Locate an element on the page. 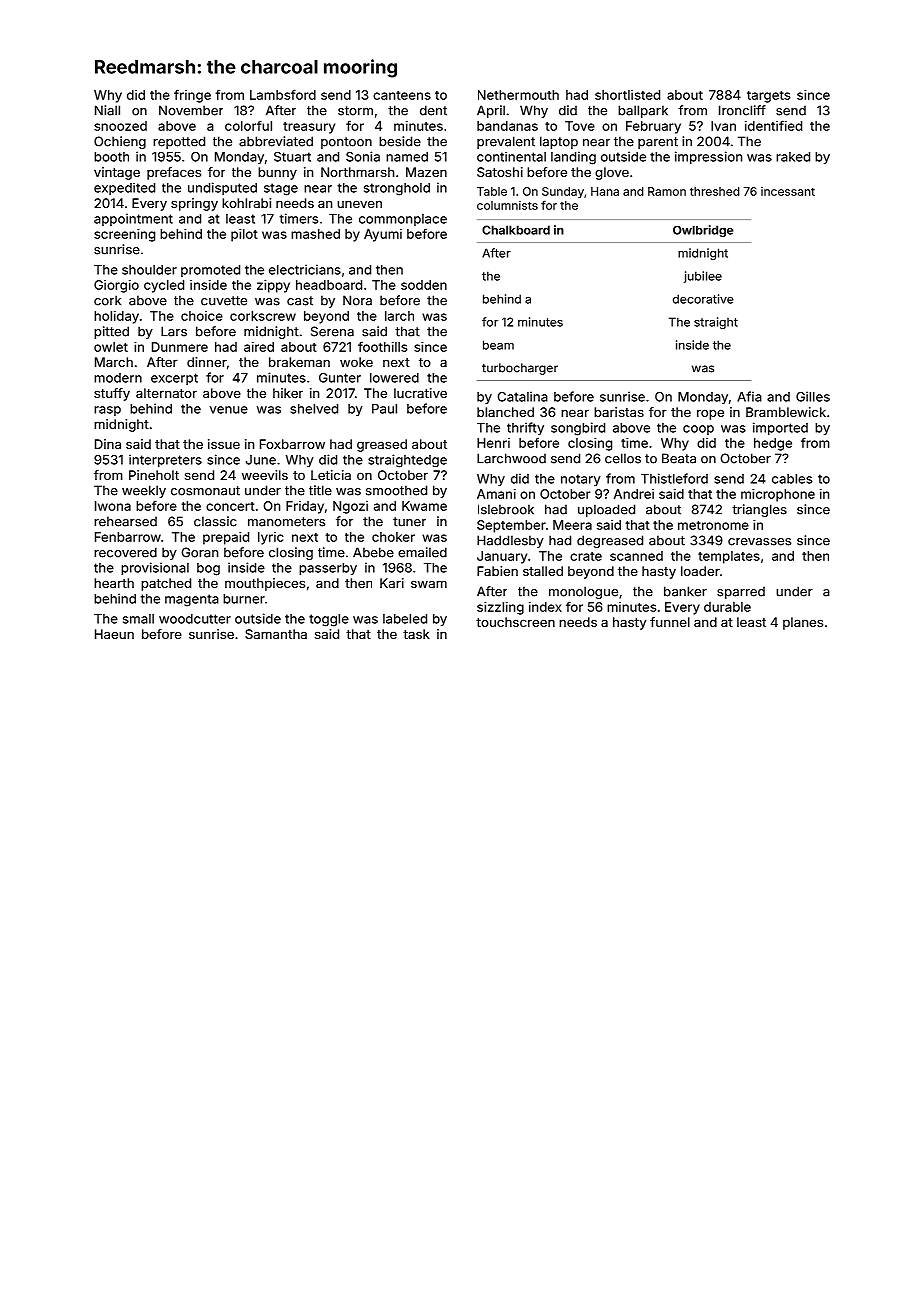 The height and width of the page is (1308, 924). shortlisted is located at coordinates (627, 95).
